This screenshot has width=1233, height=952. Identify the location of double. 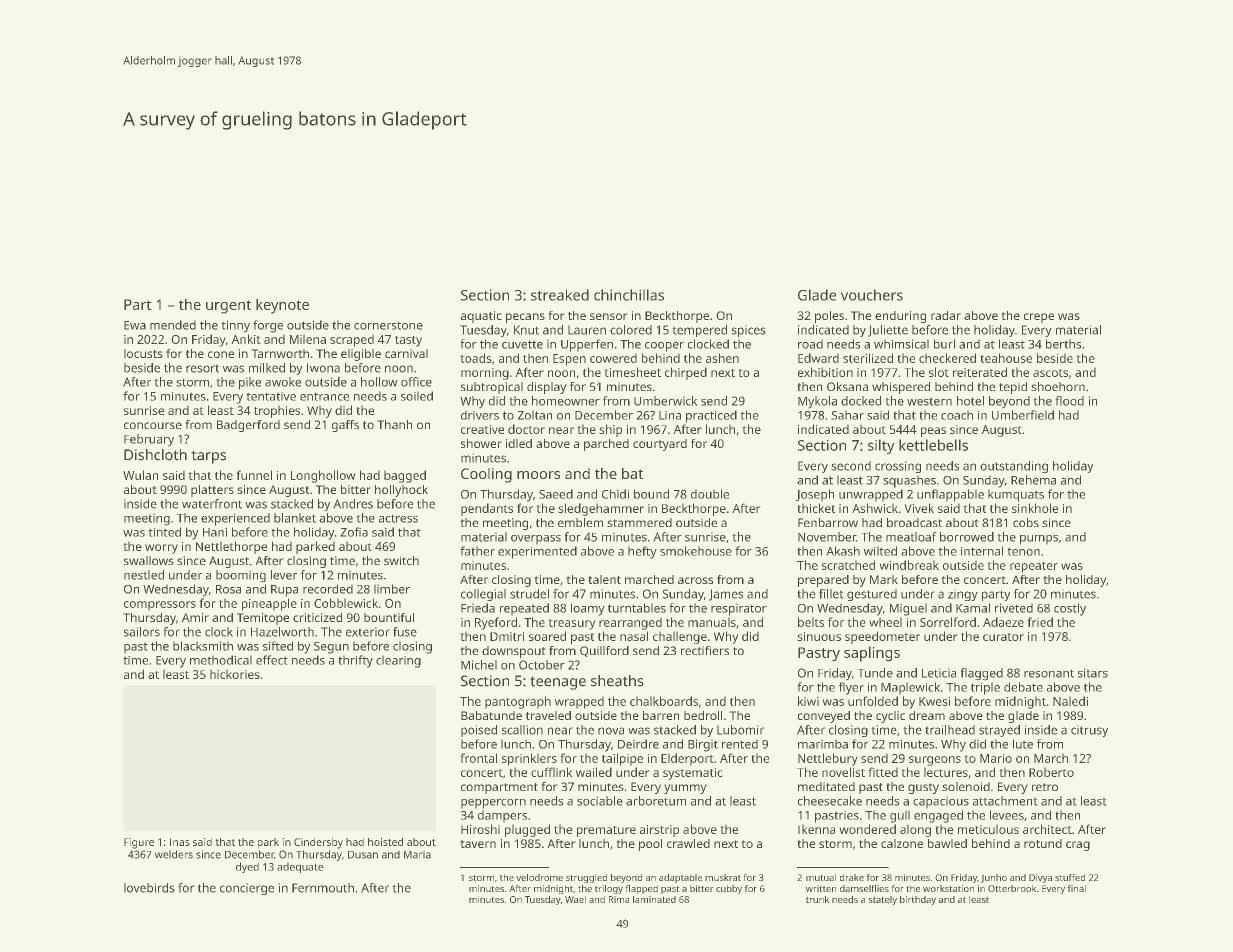
(710, 494).
